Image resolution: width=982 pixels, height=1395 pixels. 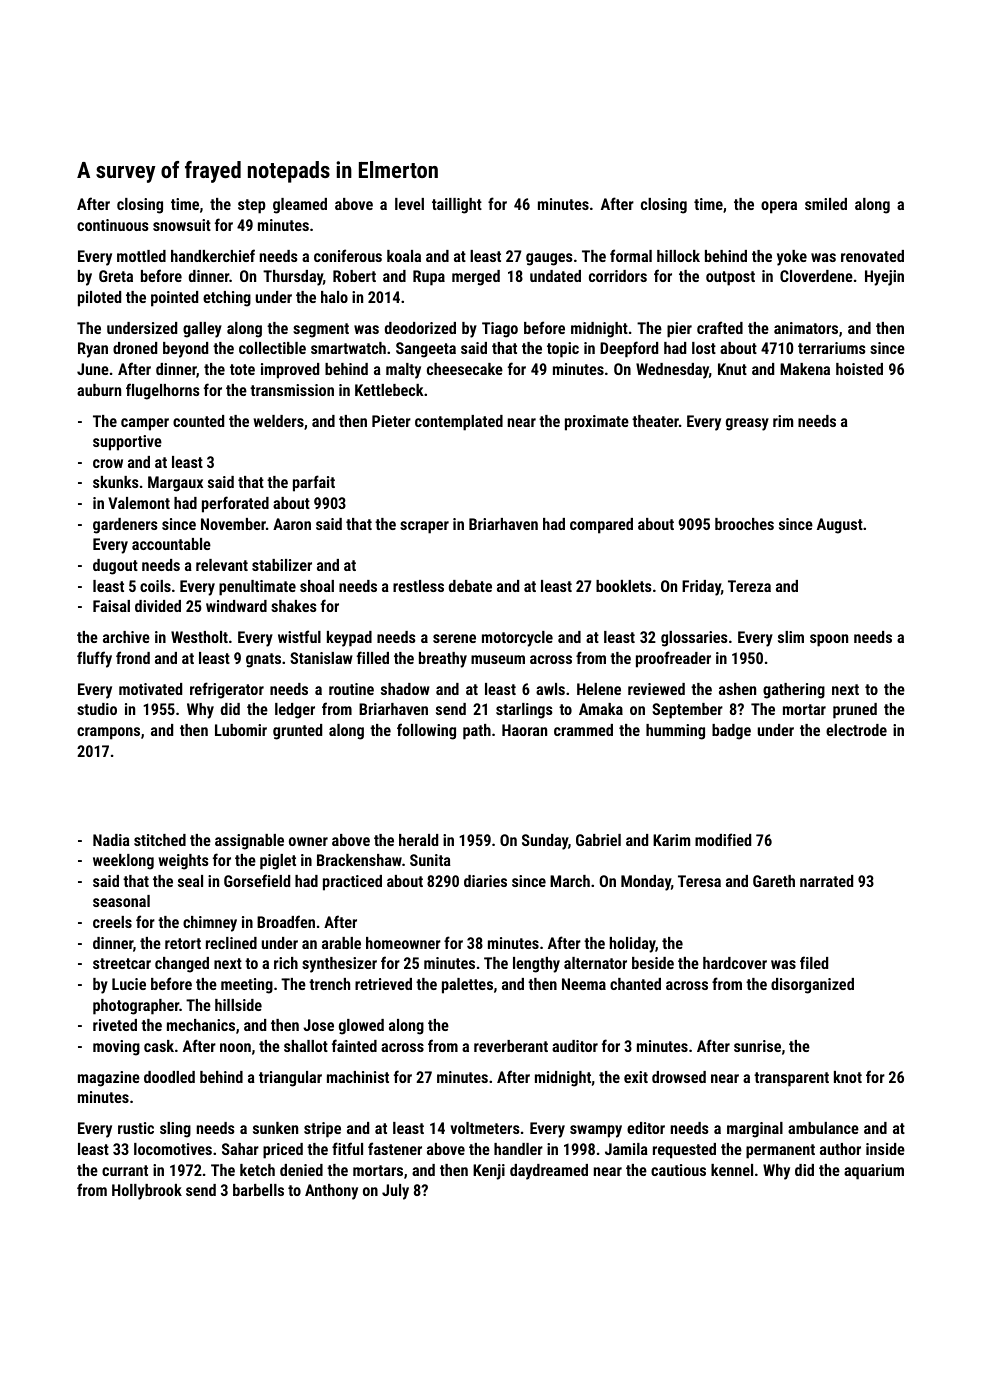 What do you see at coordinates (241, 730) in the page?
I see `Lubomir` at bounding box center [241, 730].
